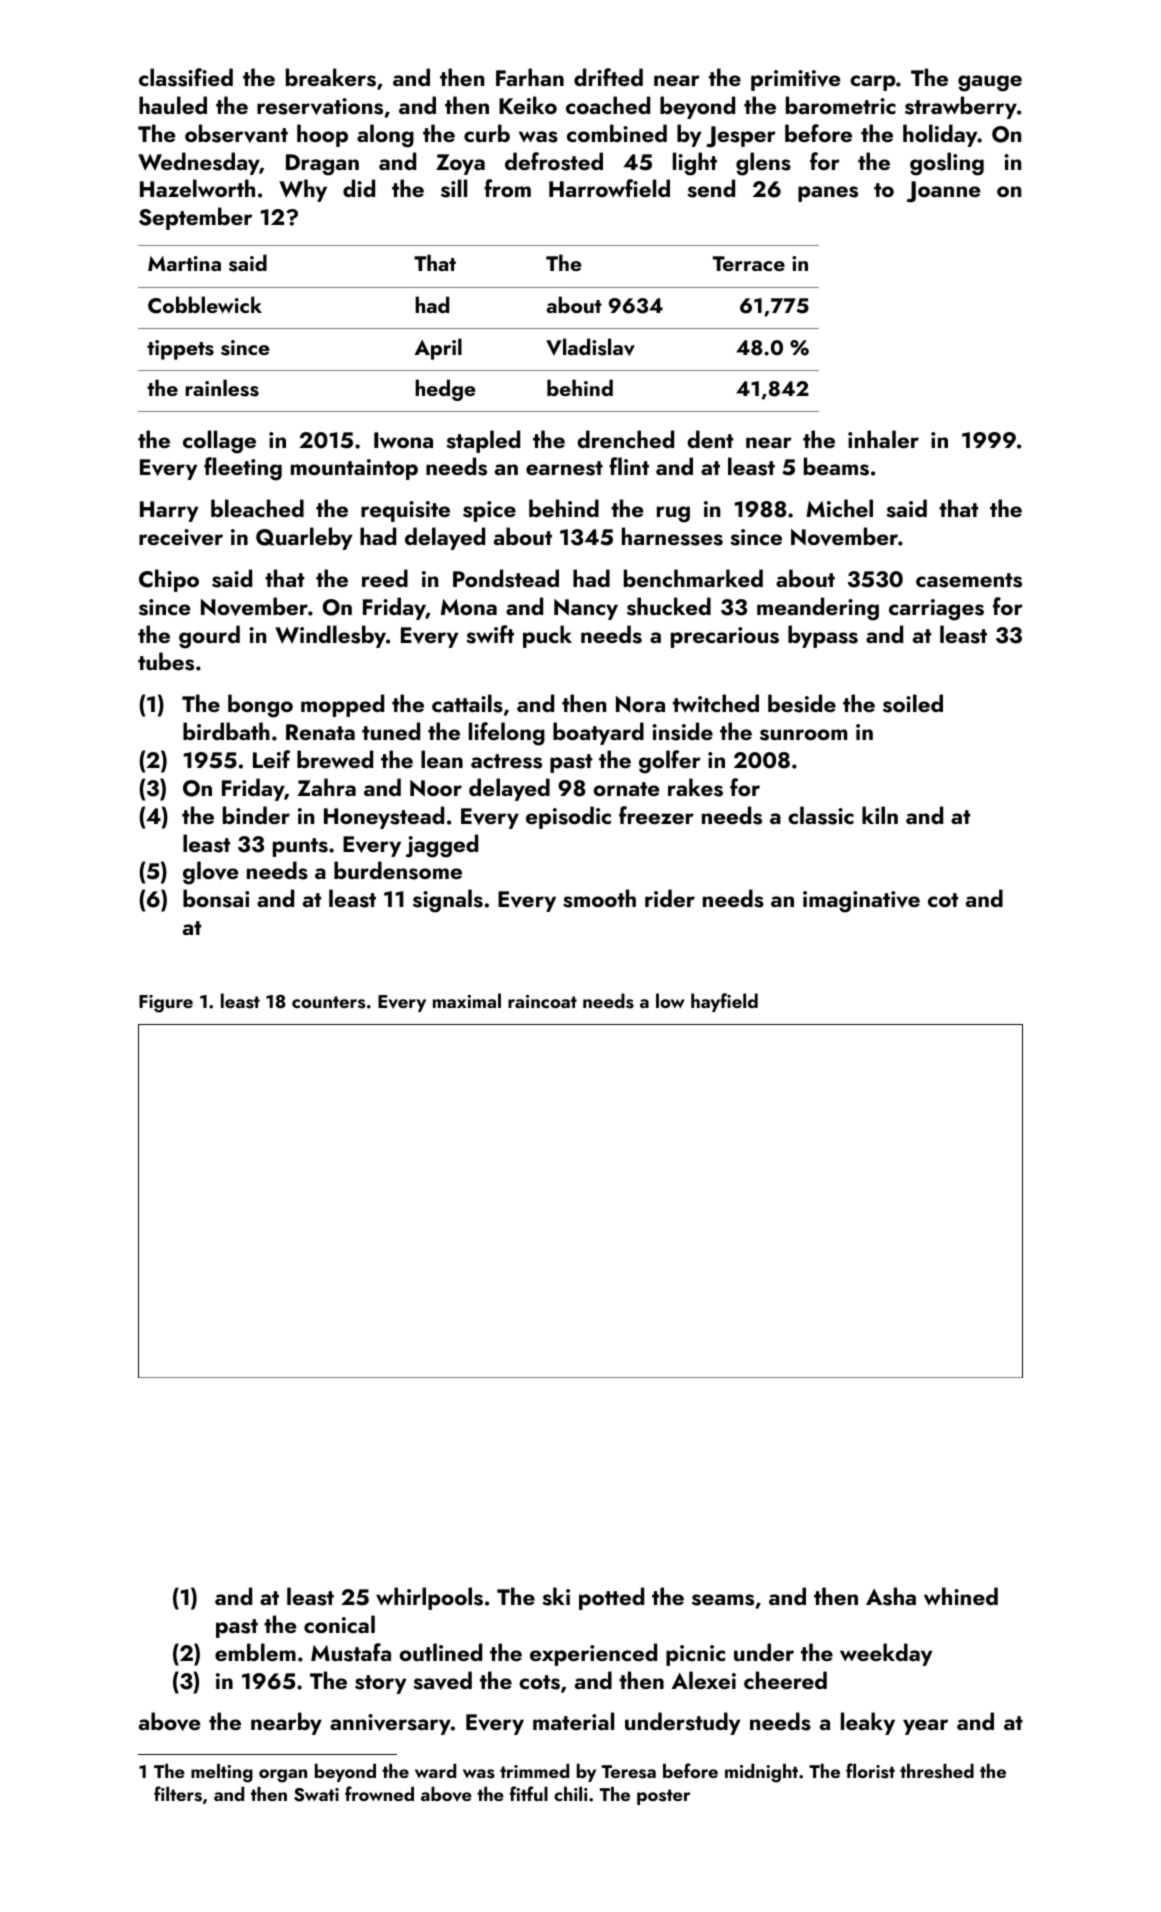 This image has width=1161, height=1912. Describe the element at coordinates (861, 902) in the image. I see `imaginative` at that location.
